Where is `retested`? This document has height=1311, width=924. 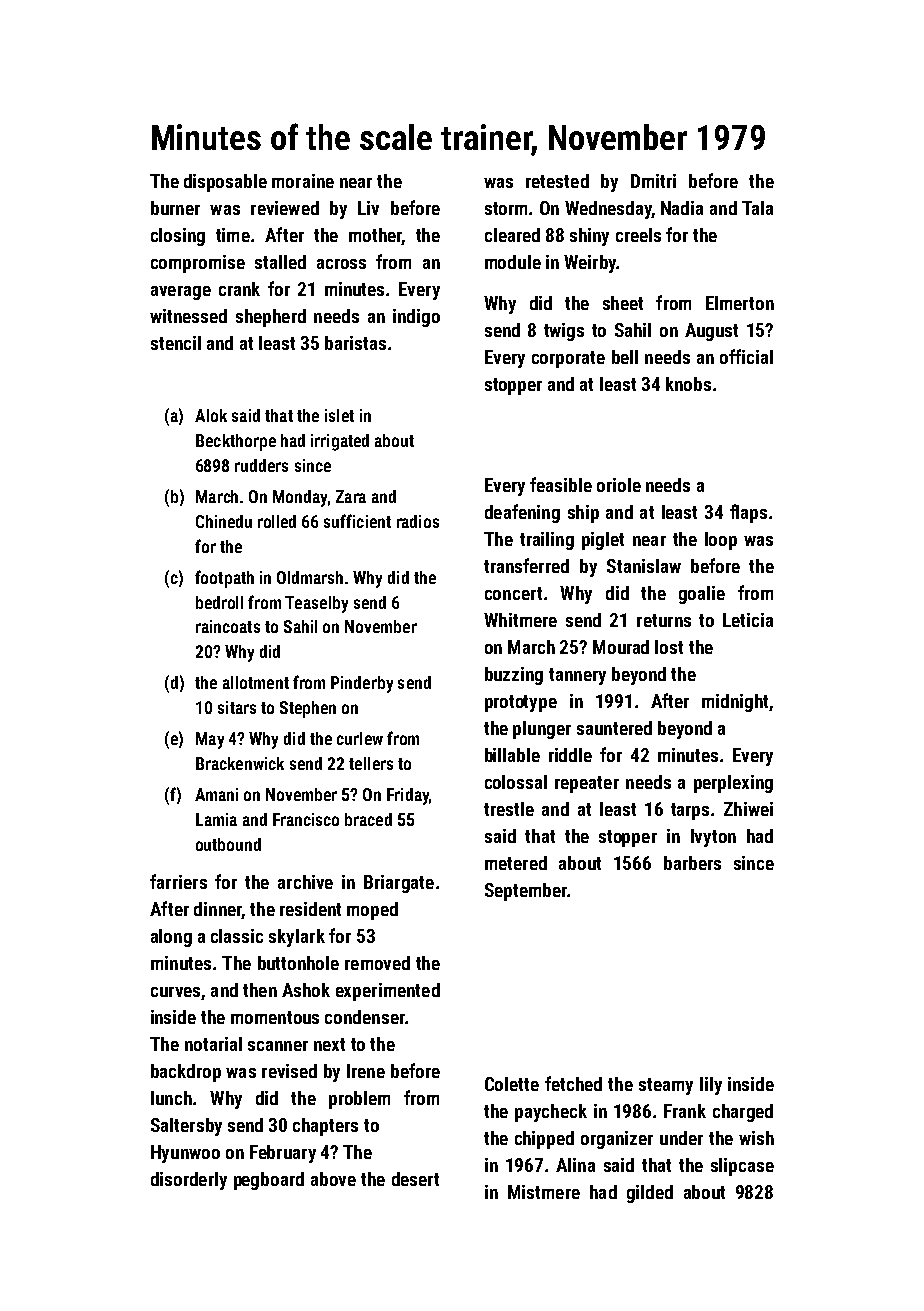
retested is located at coordinates (557, 181).
